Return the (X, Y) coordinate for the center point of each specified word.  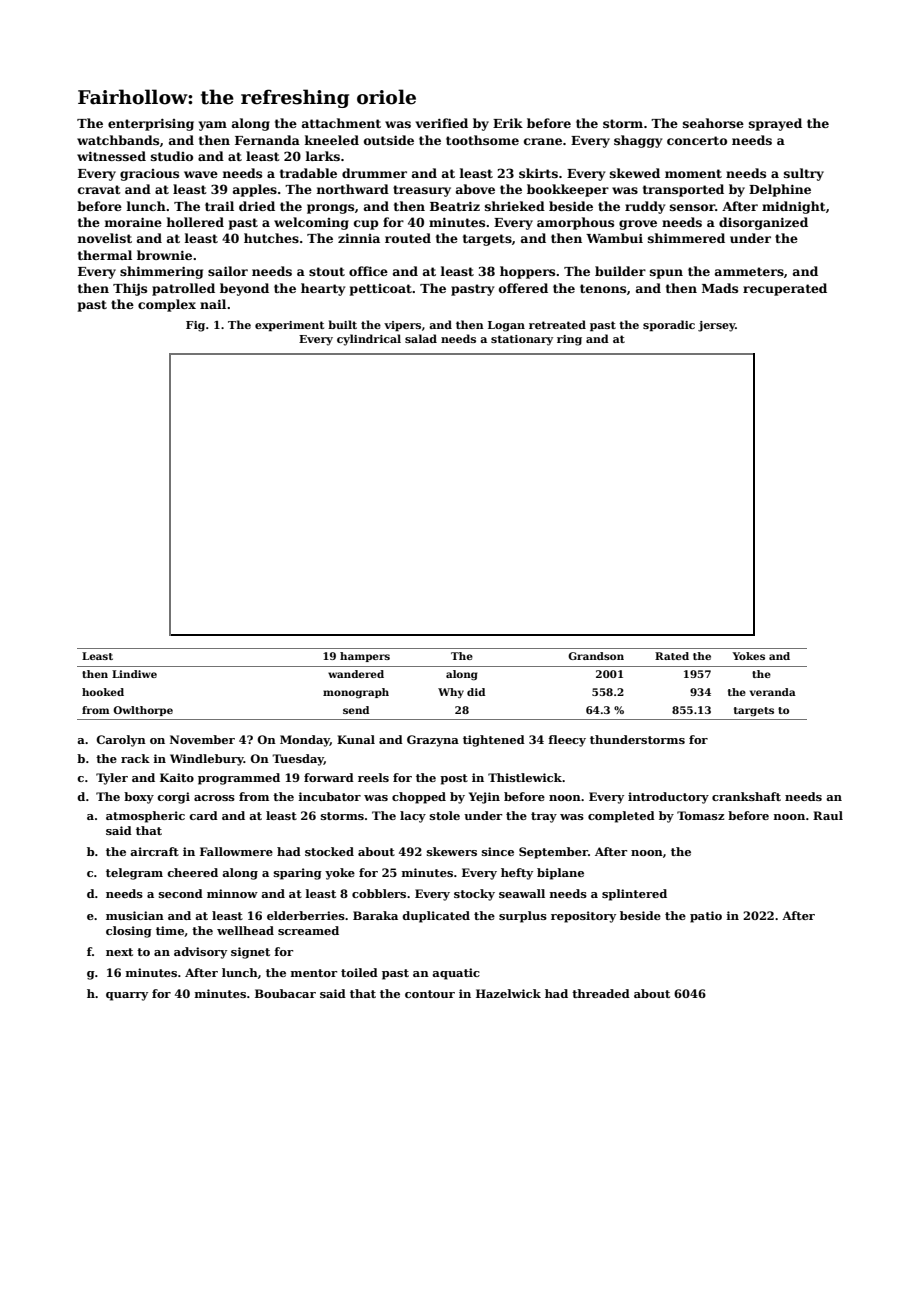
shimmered (686, 238)
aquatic (456, 974)
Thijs (130, 289)
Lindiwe (134, 674)
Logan (506, 326)
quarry (127, 996)
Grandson (596, 656)
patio (706, 917)
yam (213, 126)
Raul (828, 815)
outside (389, 140)
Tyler (112, 779)
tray (544, 817)
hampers (365, 657)
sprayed (775, 124)
